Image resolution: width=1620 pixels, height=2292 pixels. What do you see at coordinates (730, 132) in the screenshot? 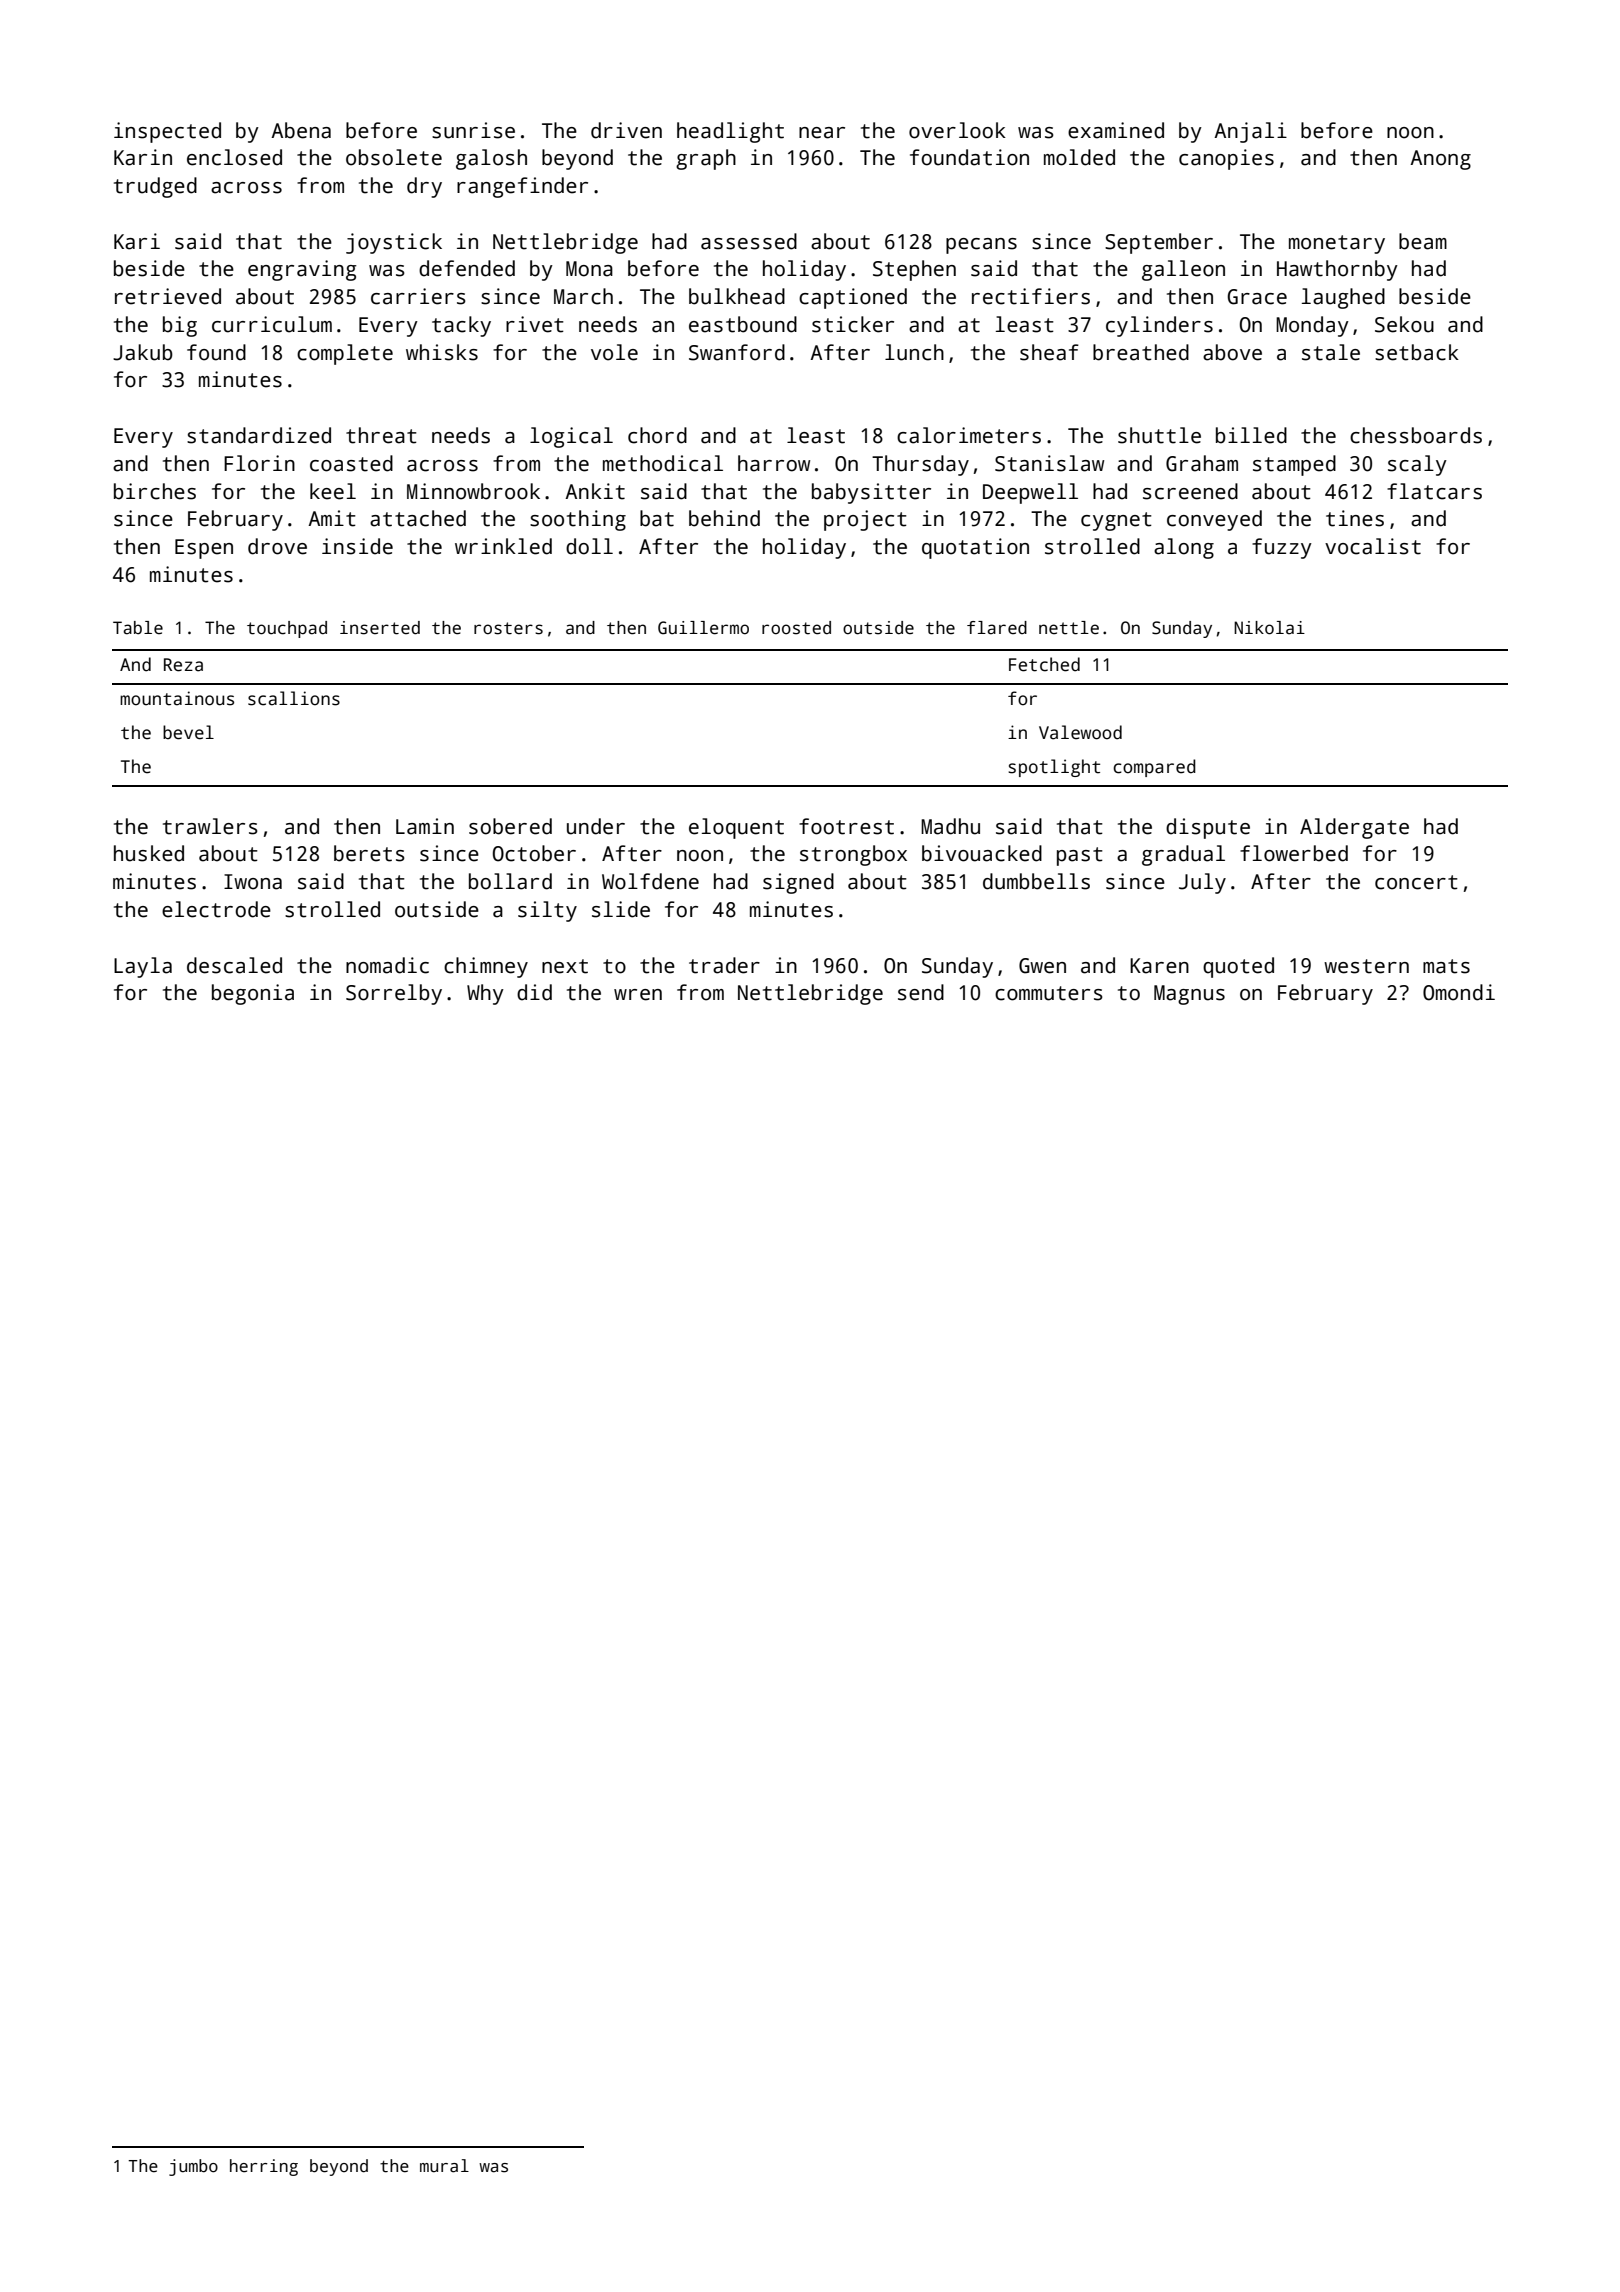
I see `headlight` at bounding box center [730, 132].
